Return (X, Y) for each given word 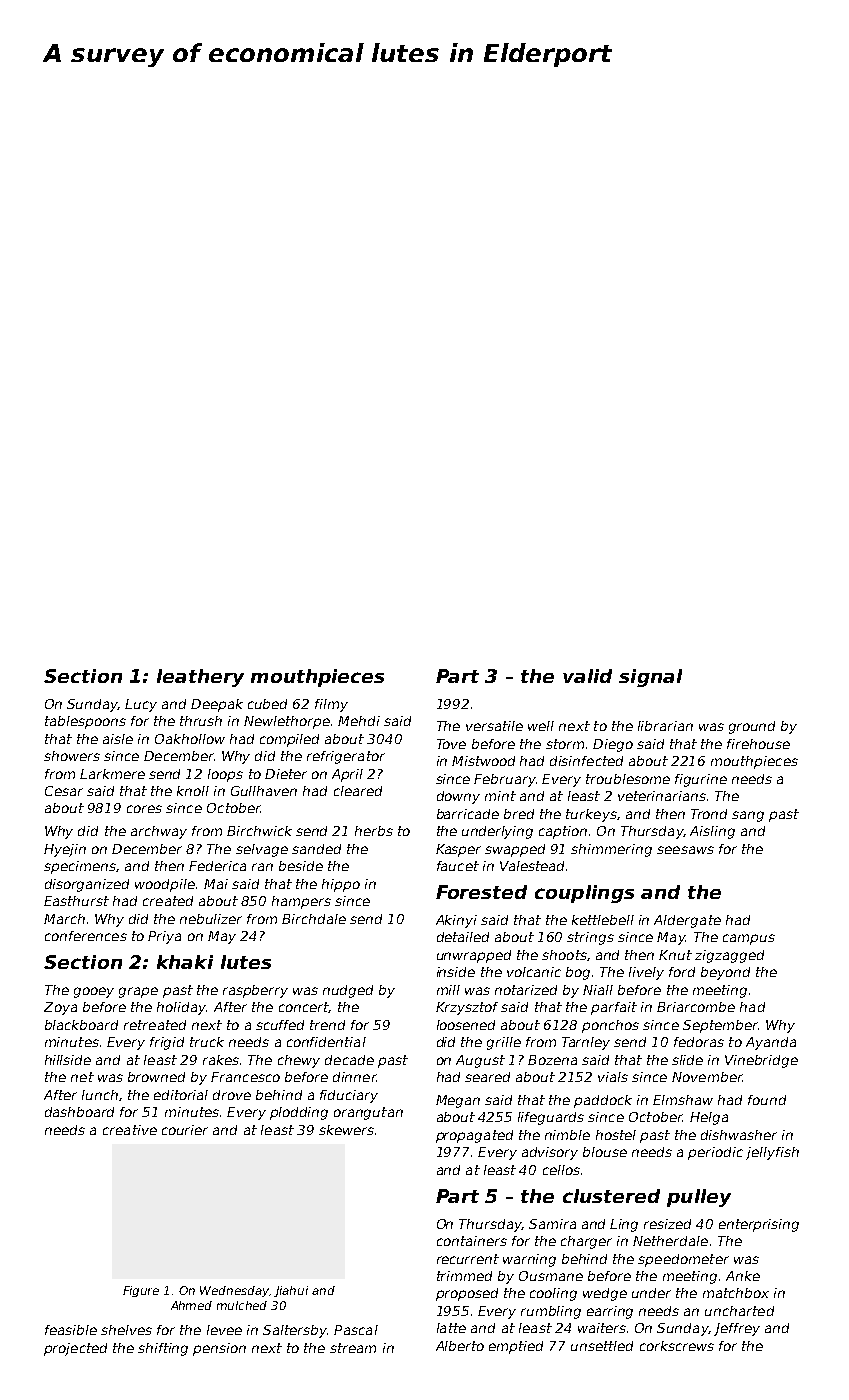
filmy (331, 705)
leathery (200, 678)
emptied (516, 1347)
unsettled (602, 1346)
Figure (141, 1291)
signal (650, 678)
